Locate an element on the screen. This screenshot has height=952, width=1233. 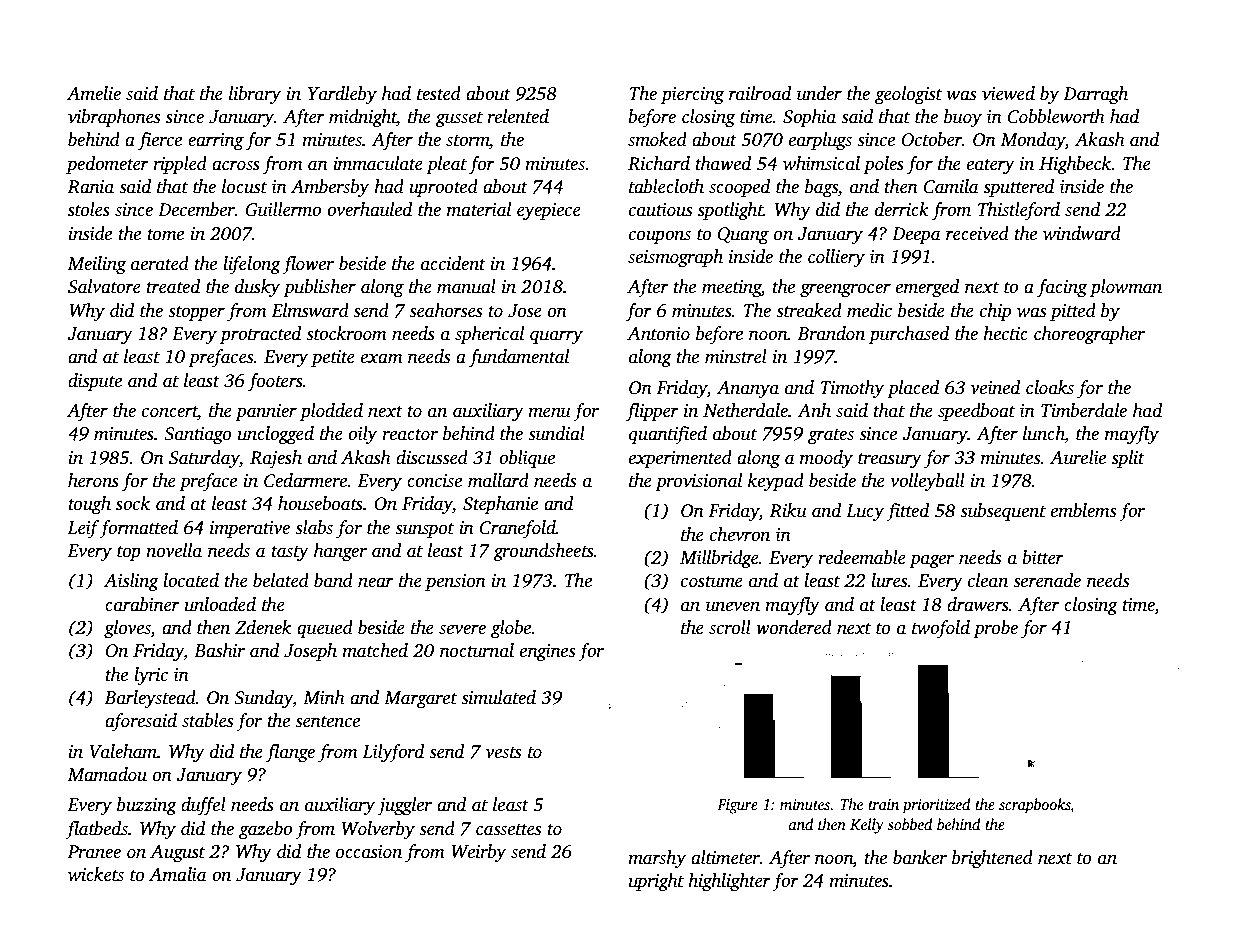
fundamental is located at coordinates (519, 358).
